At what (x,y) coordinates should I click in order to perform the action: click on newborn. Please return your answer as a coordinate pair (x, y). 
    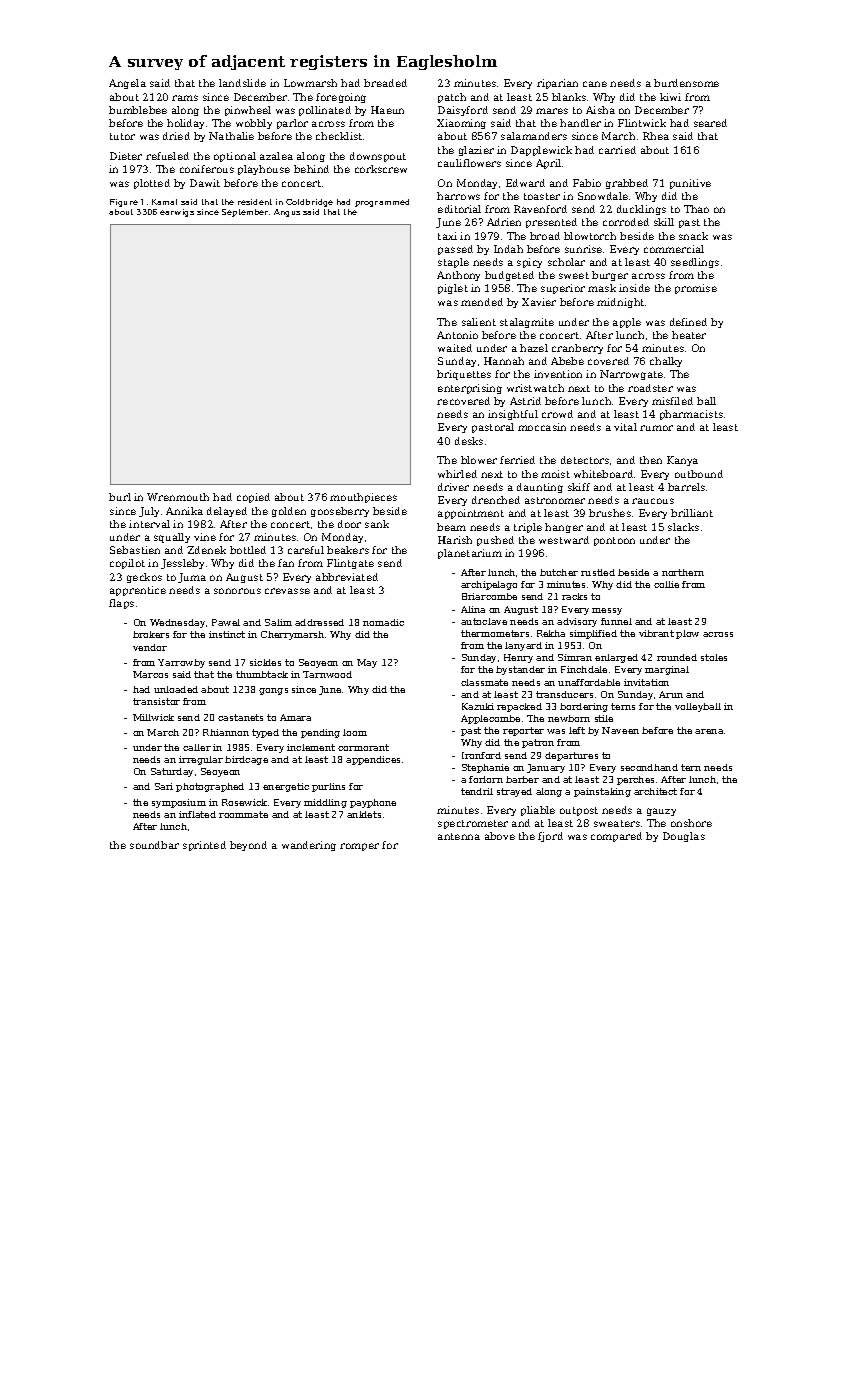
    Looking at the image, I should click on (569, 718).
